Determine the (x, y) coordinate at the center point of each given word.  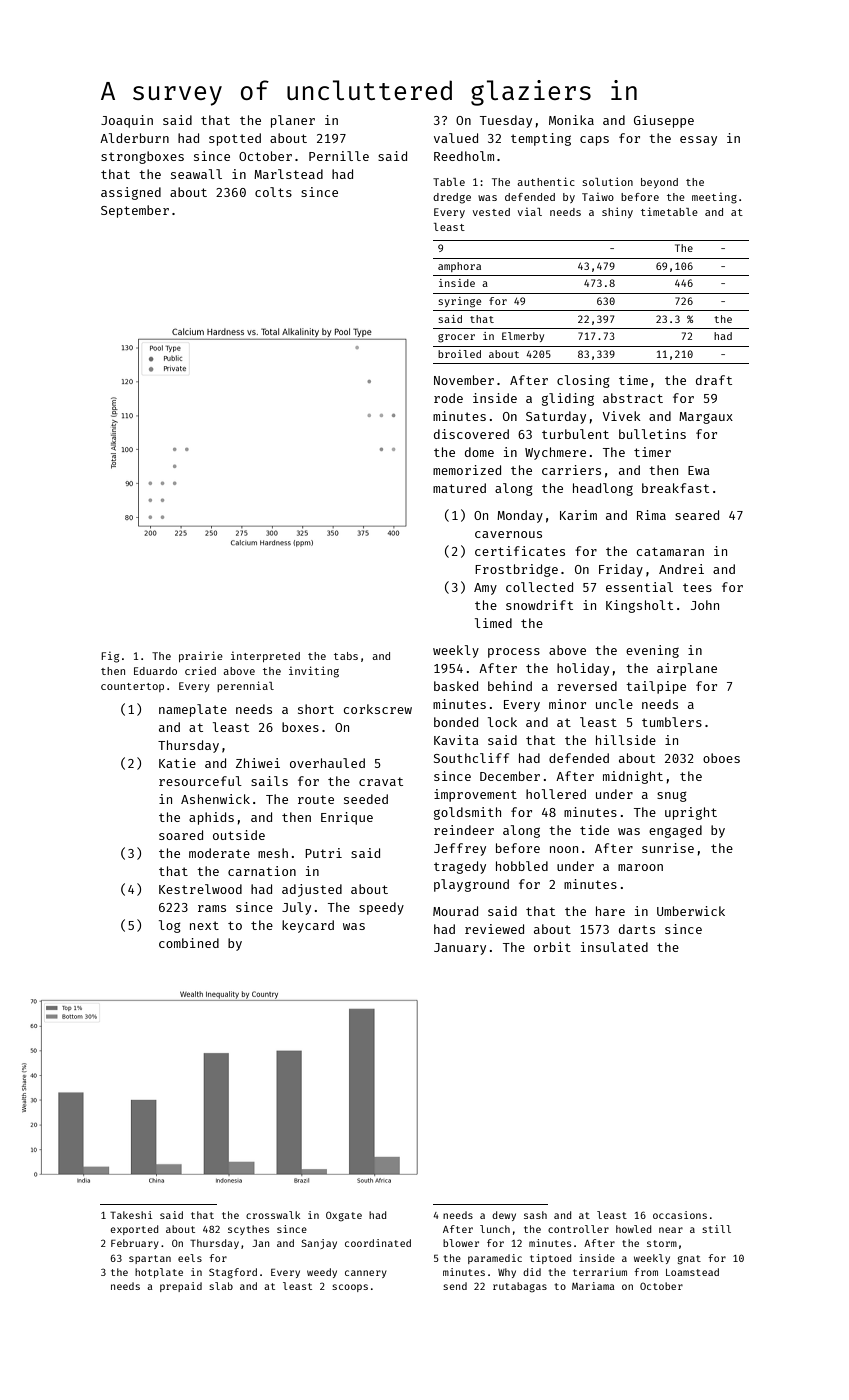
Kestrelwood (200, 889)
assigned (131, 193)
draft (714, 380)
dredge (452, 198)
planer (293, 121)
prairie (201, 656)
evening (652, 651)
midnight (633, 777)
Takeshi (131, 1215)
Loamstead (692, 1272)
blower (461, 1243)
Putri (323, 853)
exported (134, 1230)
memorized (467, 470)
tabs (346, 656)
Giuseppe (664, 121)
